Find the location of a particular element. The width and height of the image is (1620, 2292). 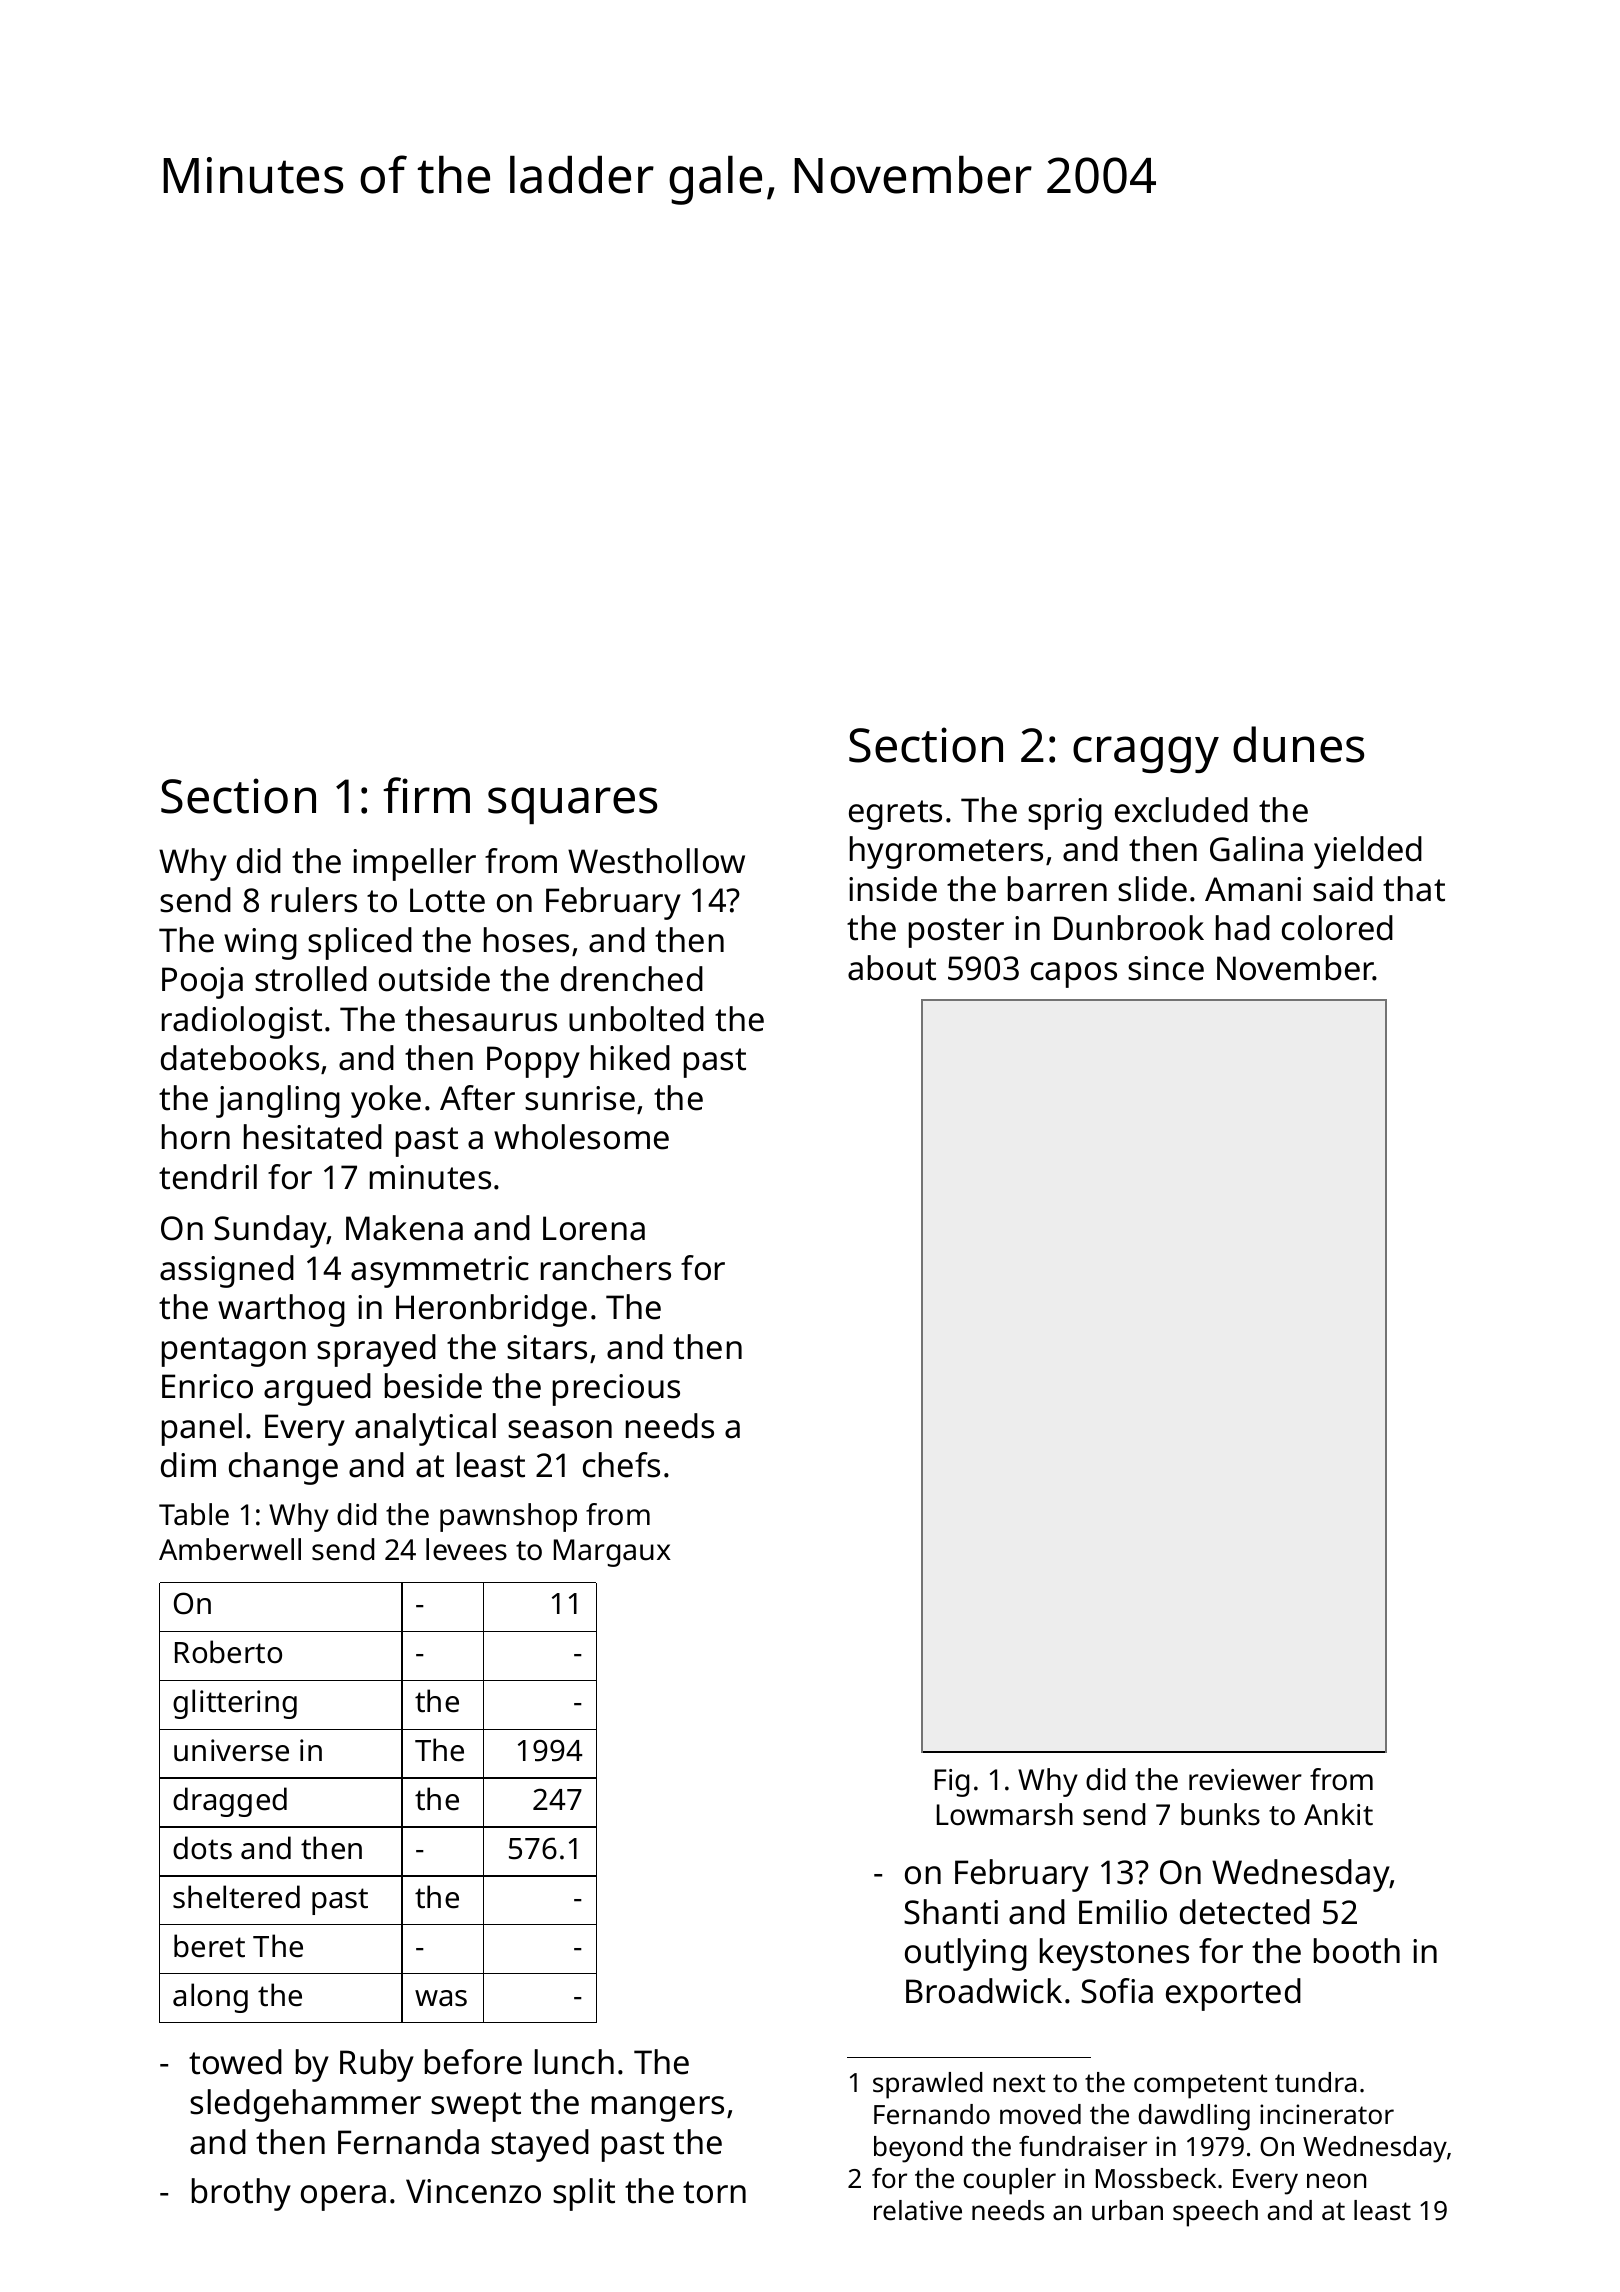

chefs is located at coordinates (621, 1465).
